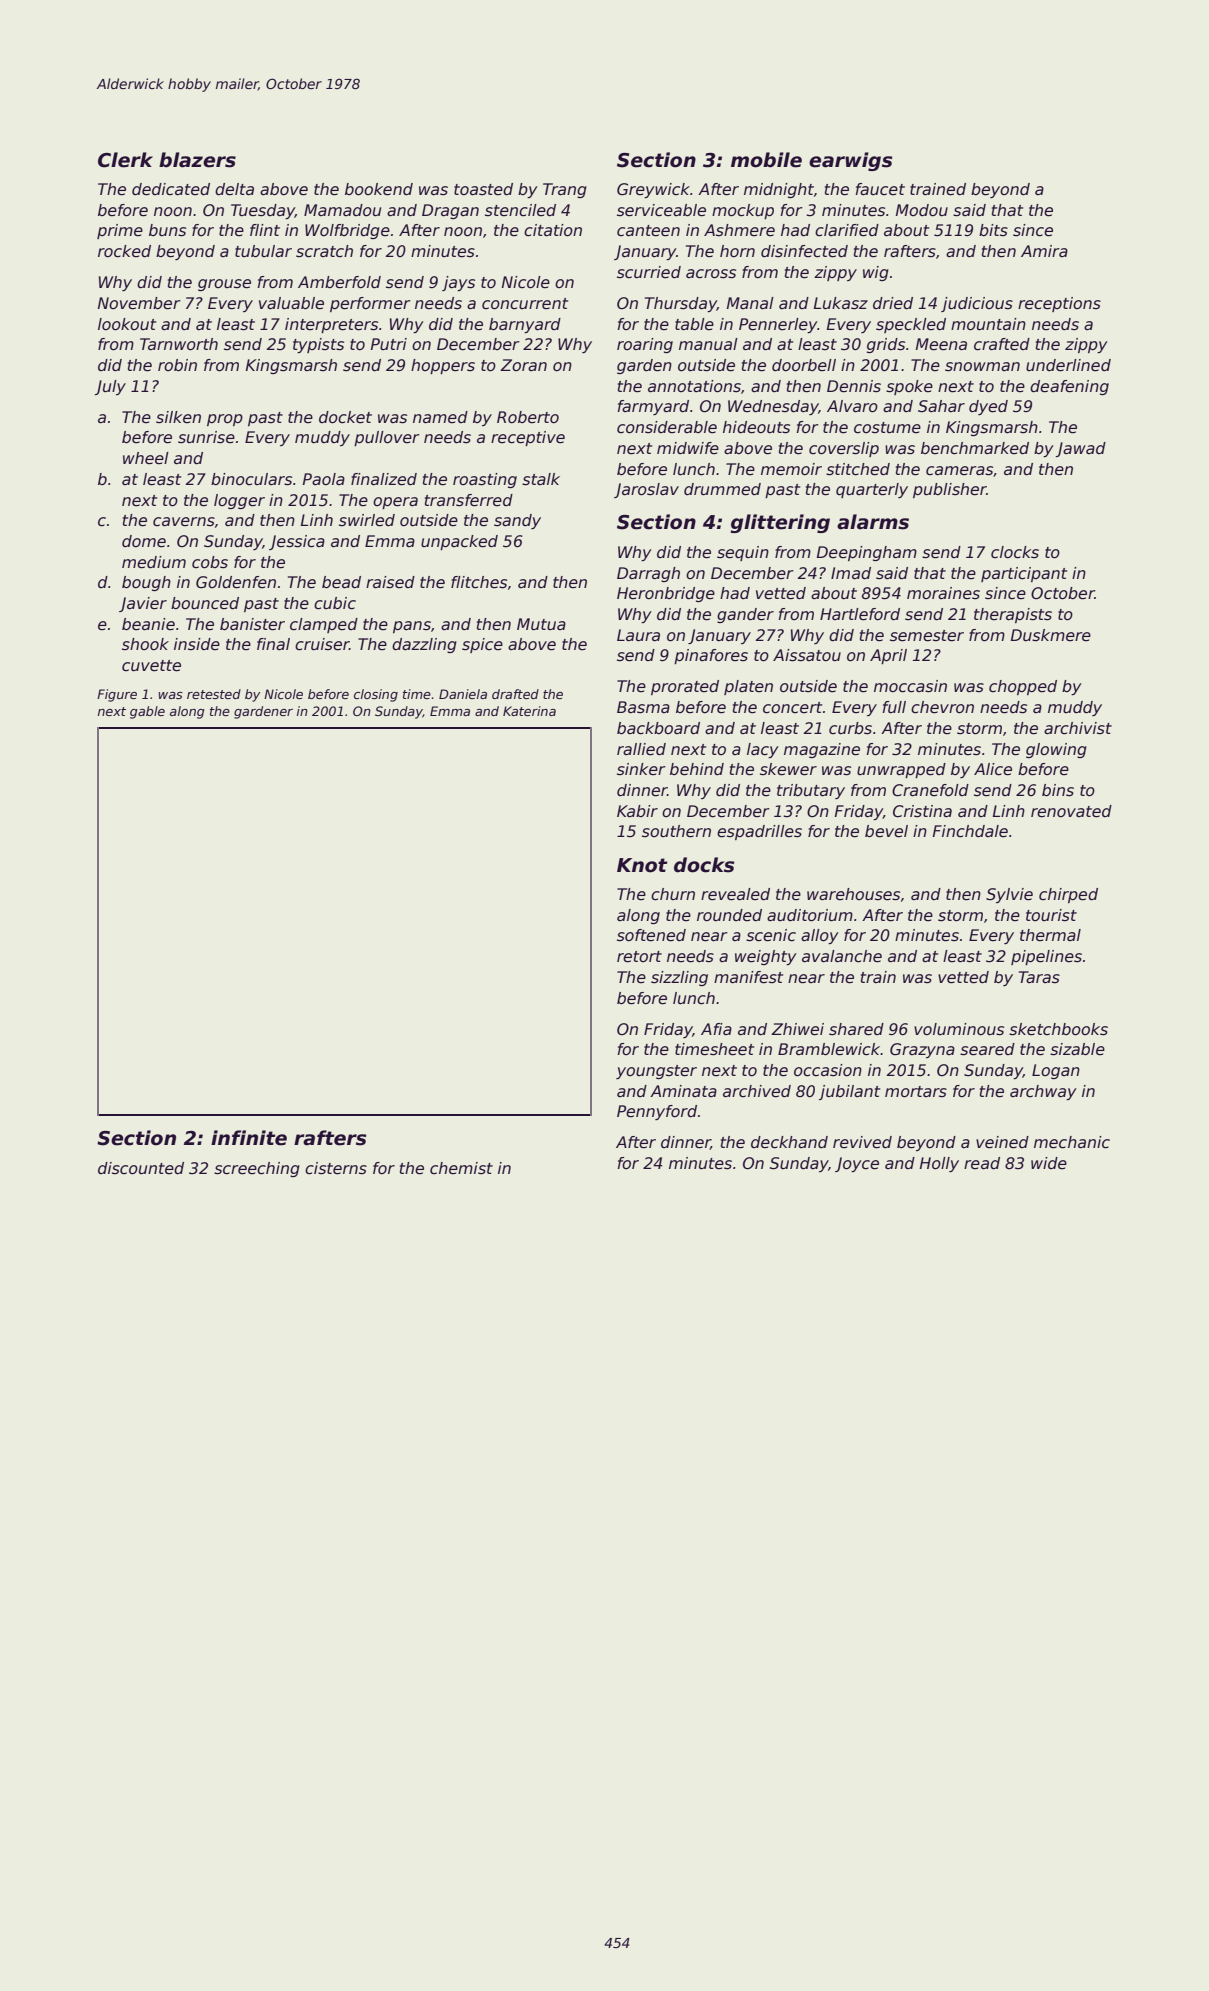  Describe the element at coordinates (639, 957) in the screenshot. I see `retort` at that location.
